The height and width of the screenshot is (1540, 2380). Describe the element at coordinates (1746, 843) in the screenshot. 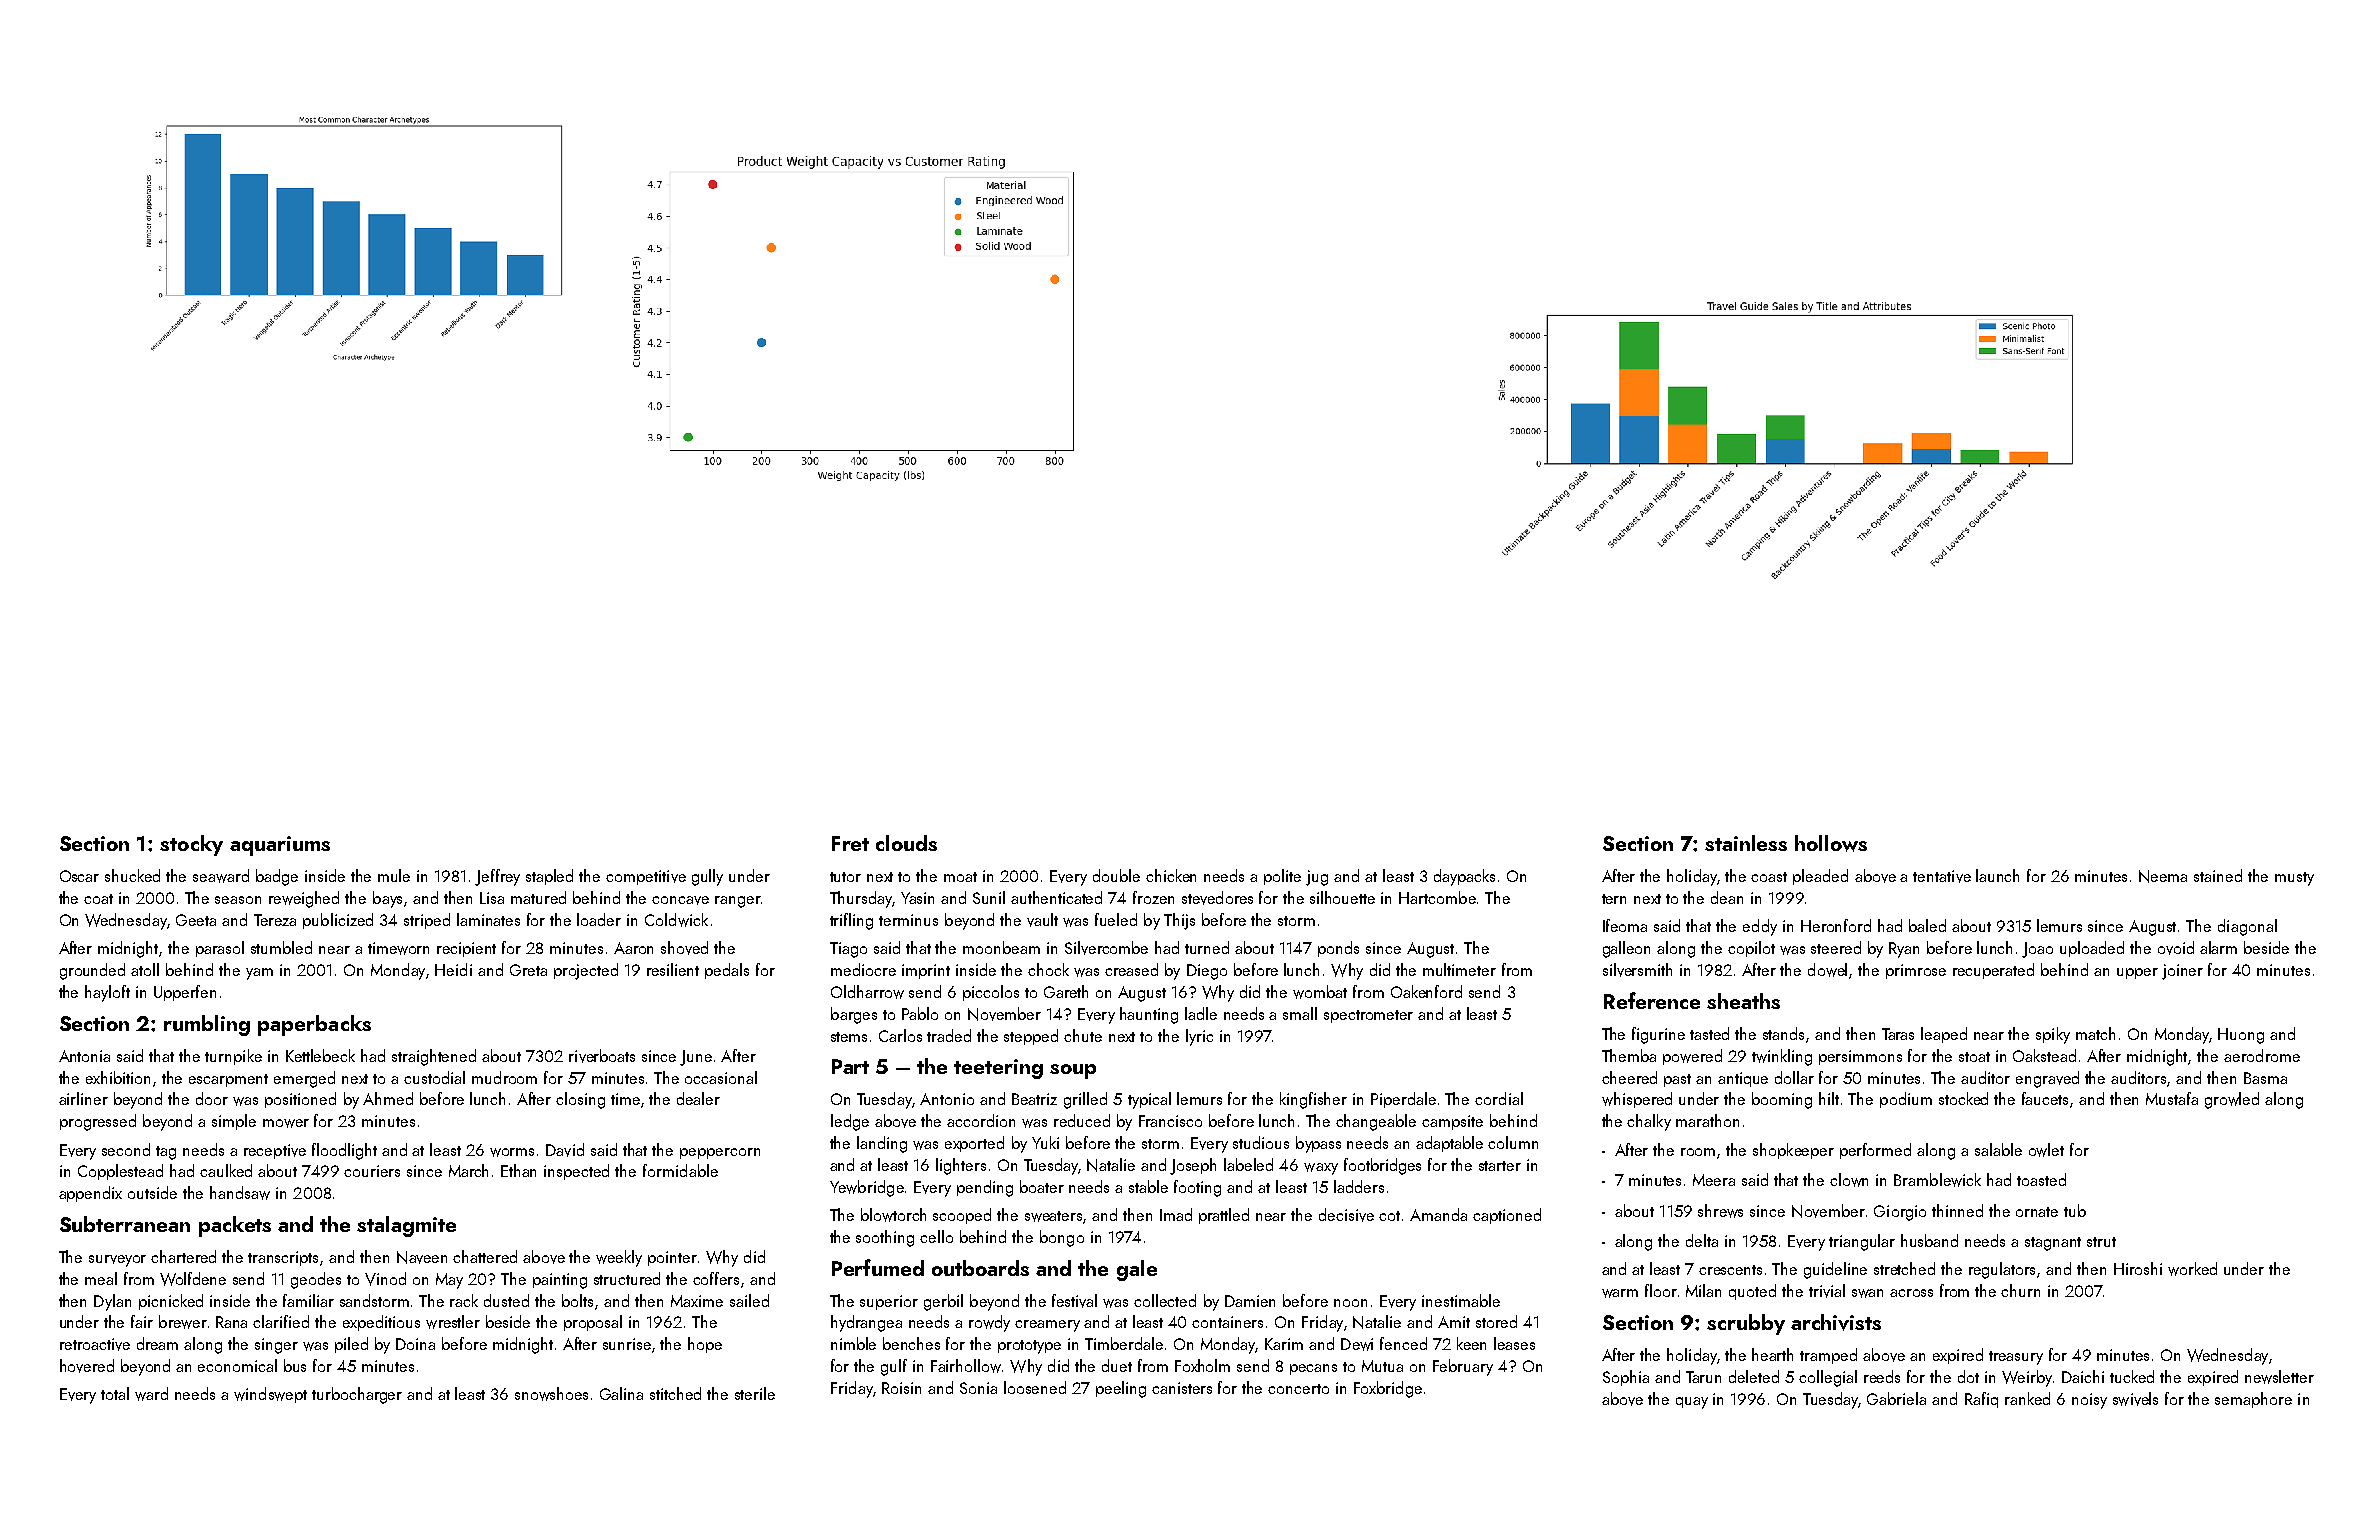

I see `stainless` at that location.
